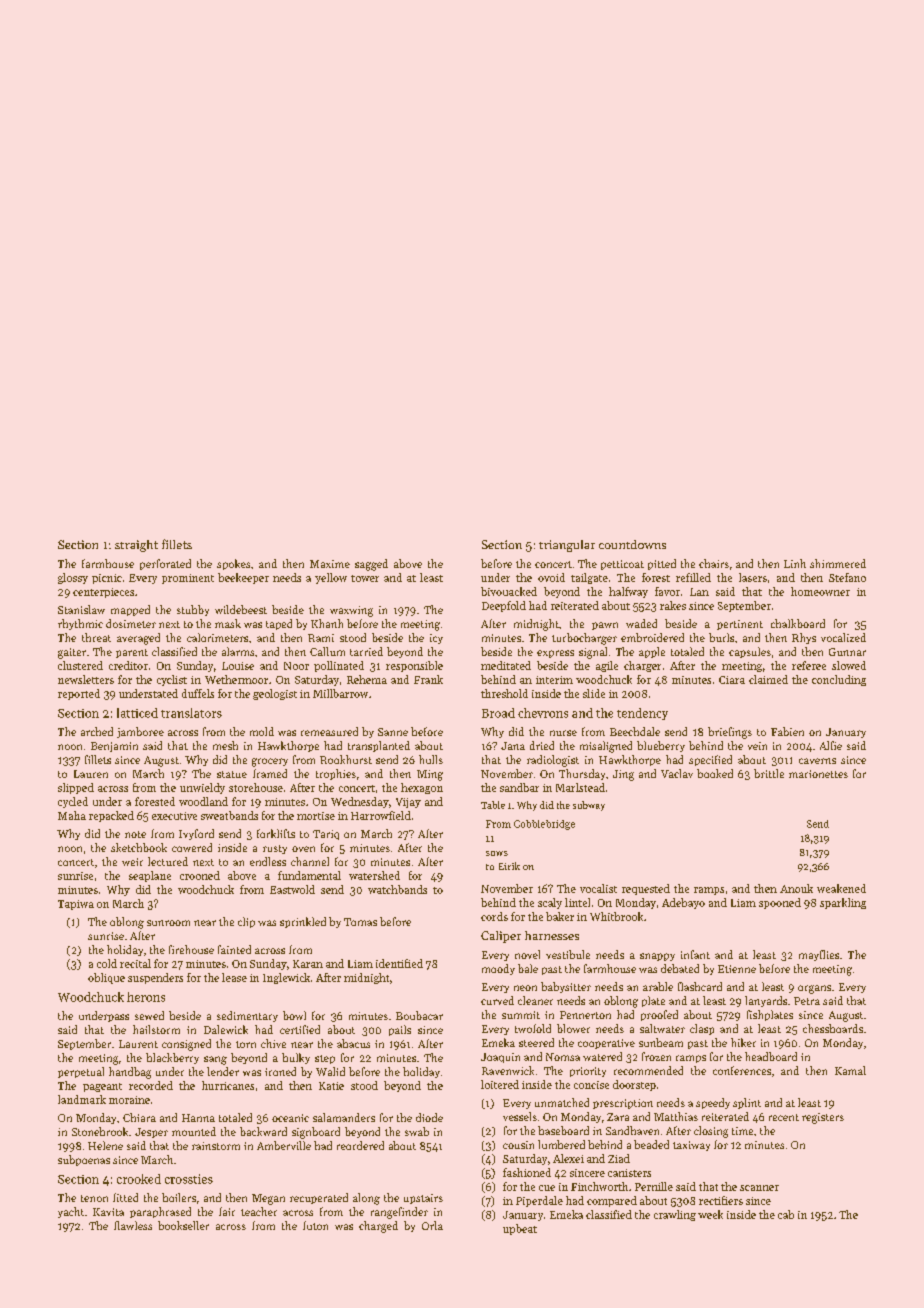 The height and width of the screenshot is (1308, 924). I want to click on steered, so click(536, 1042).
